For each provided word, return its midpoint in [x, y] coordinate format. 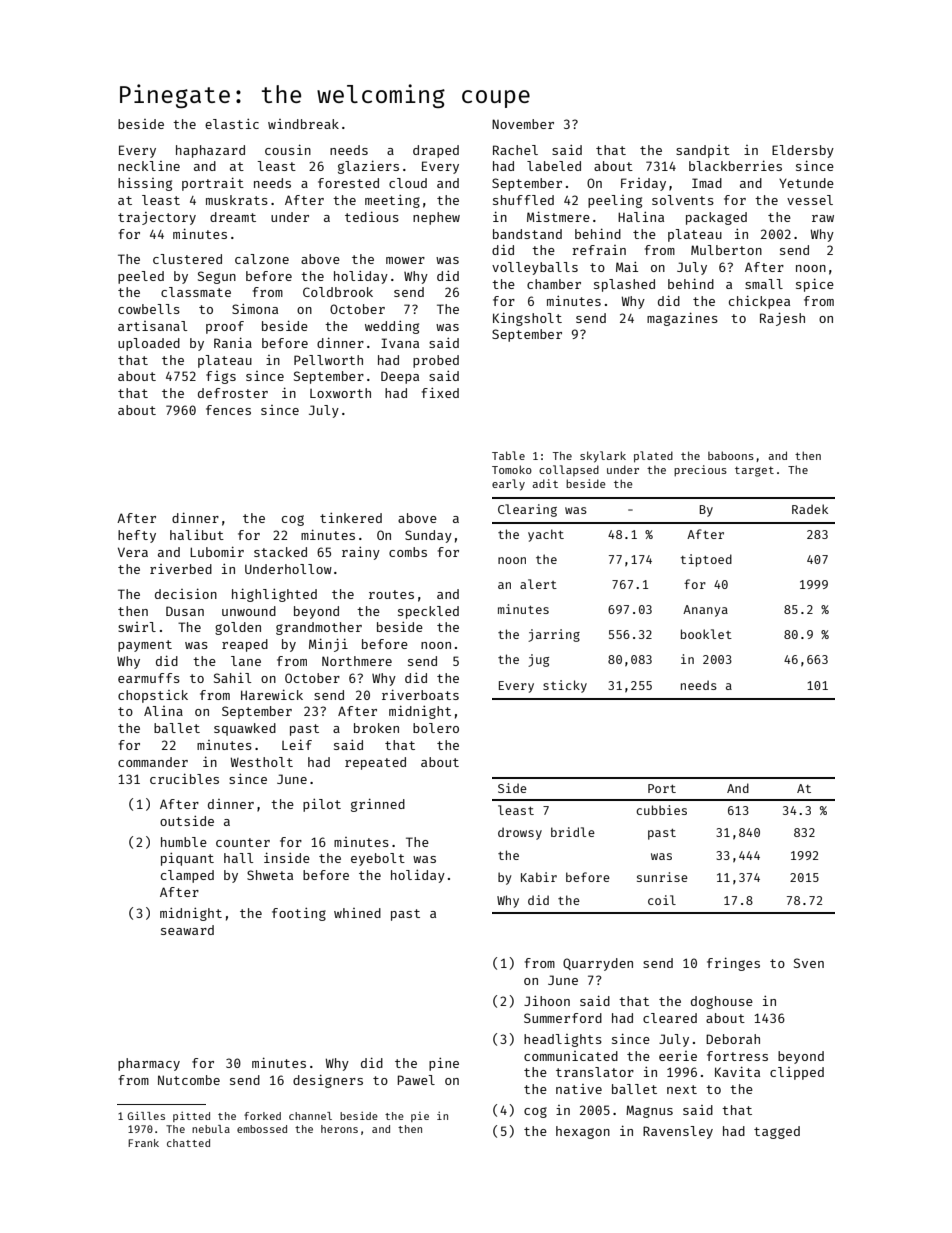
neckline [149, 166]
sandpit [703, 151]
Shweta [270, 875]
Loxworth [340, 393]
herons [339, 1129]
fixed [440, 393]
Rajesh [782, 319]
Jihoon [547, 1001]
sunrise [662, 877]
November [523, 124]
